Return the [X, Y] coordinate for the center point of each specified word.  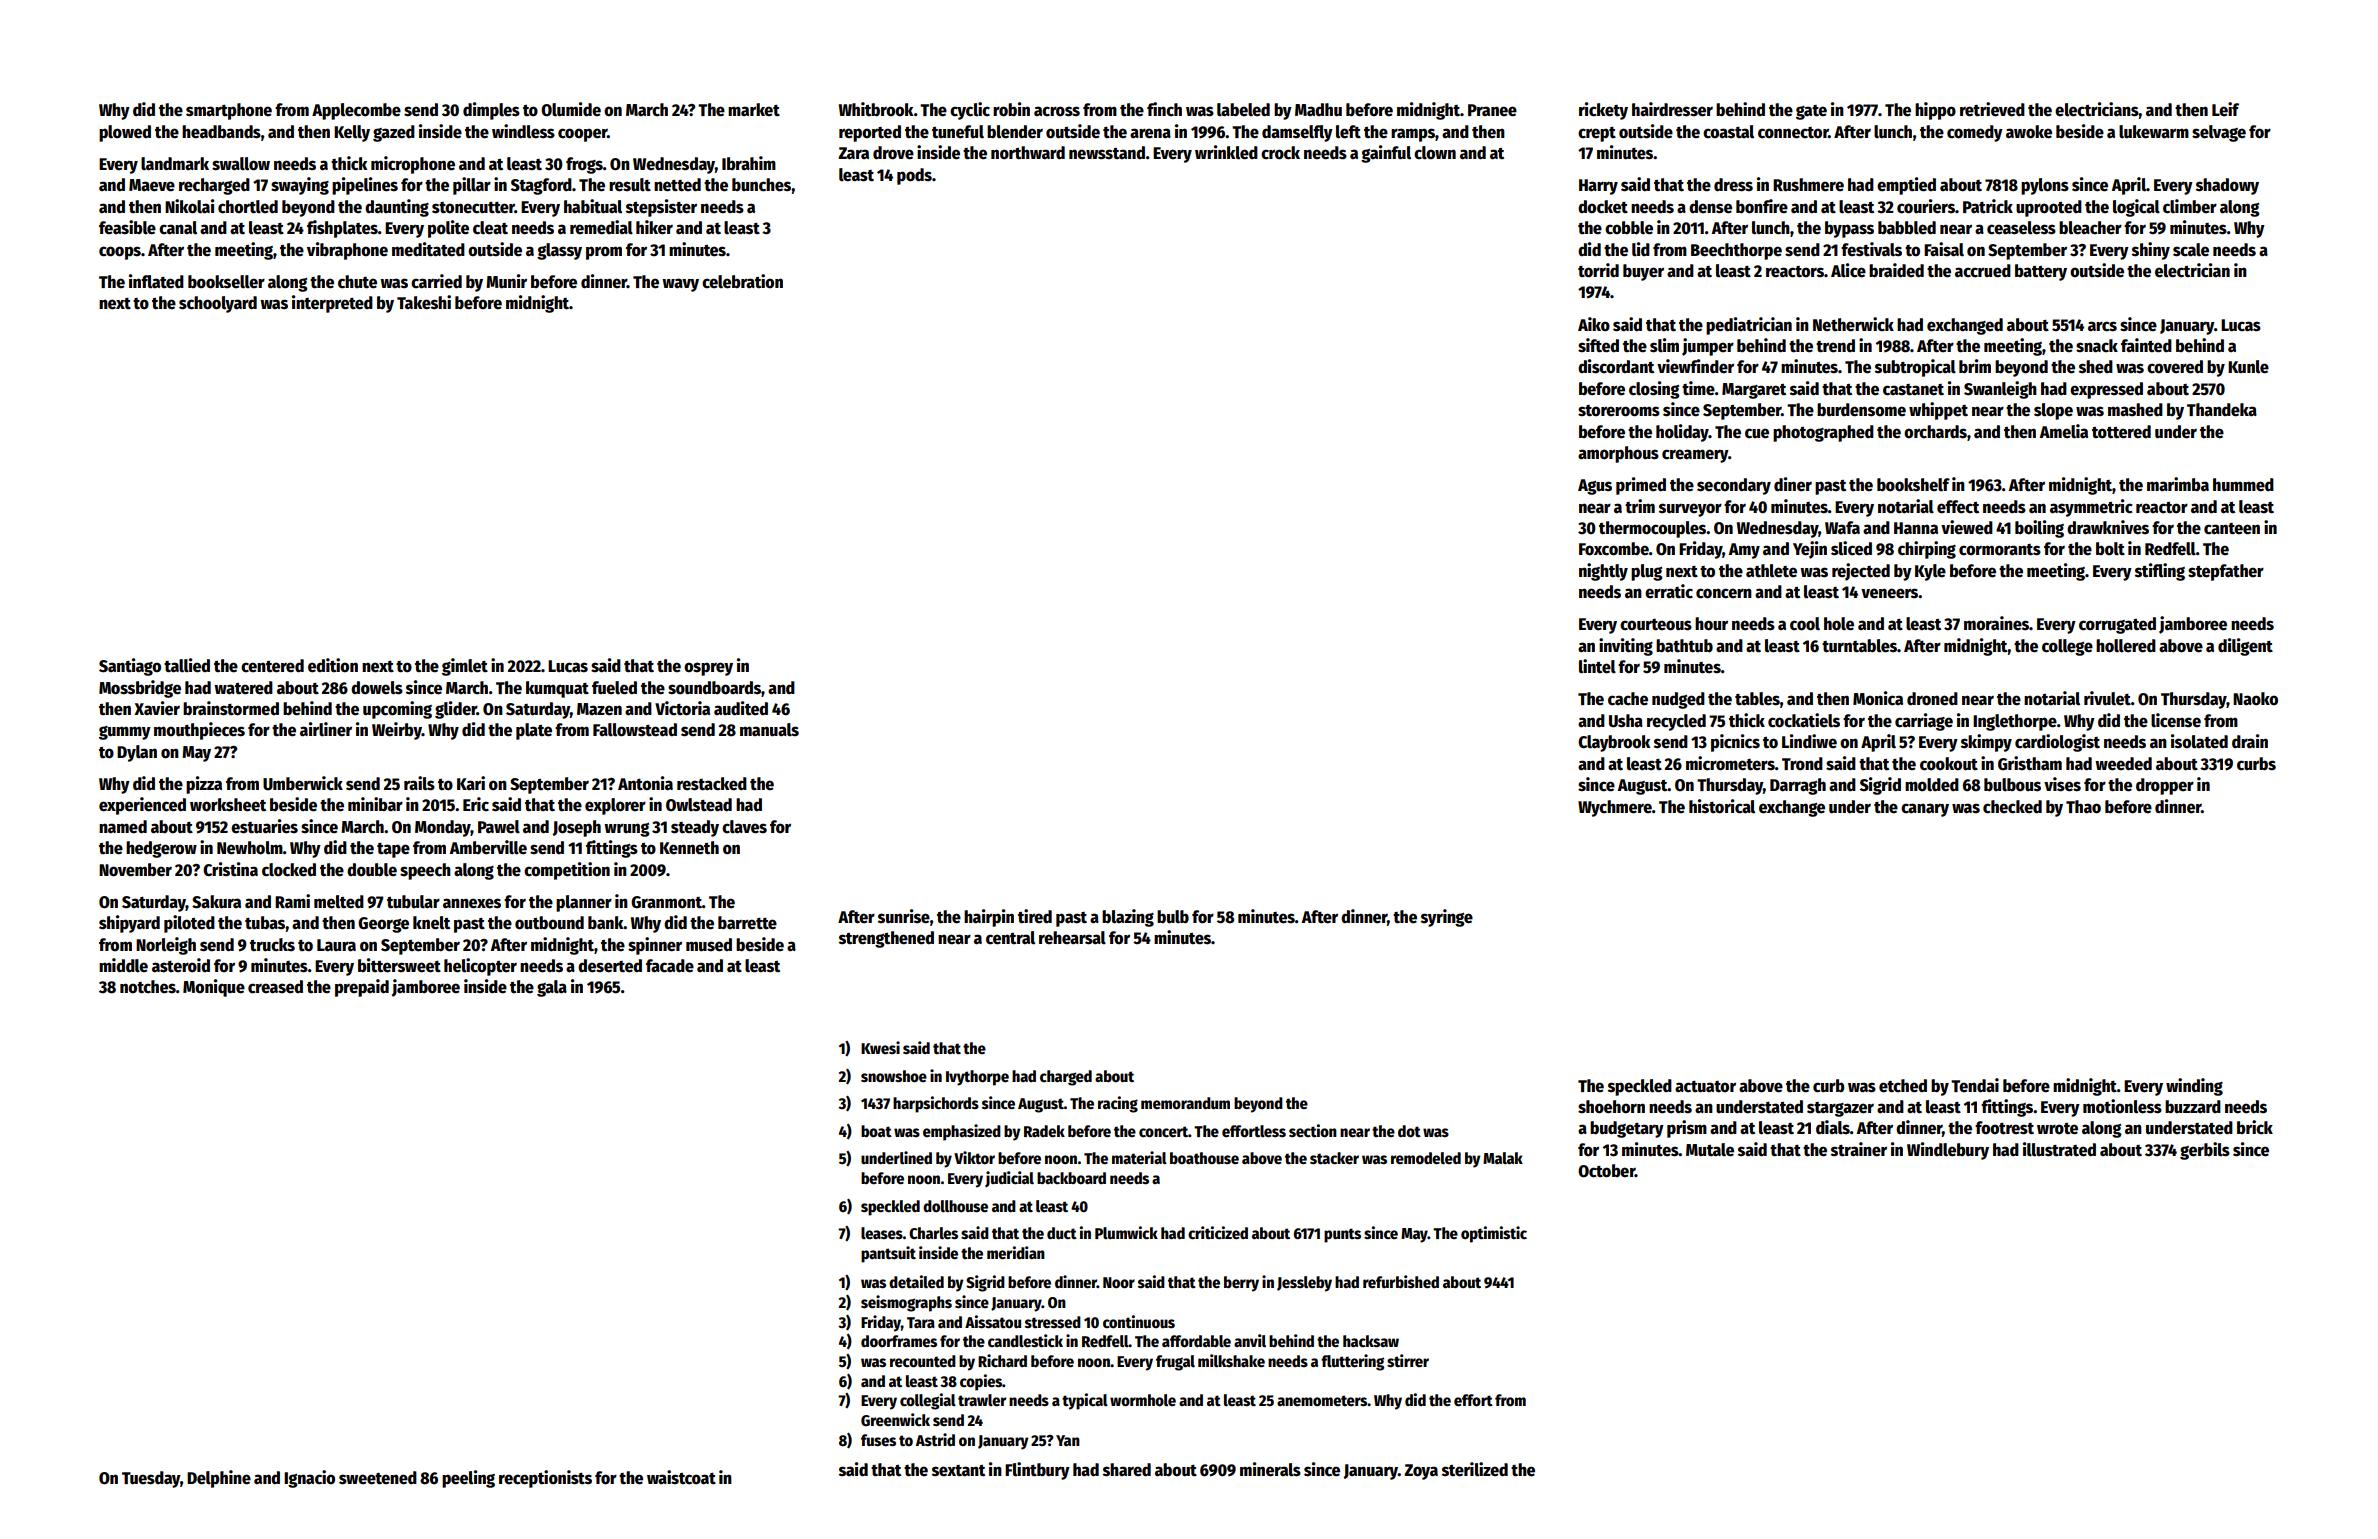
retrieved [1992, 109]
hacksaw [1371, 1341]
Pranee [1492, 110]
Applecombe [356, 111]
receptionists [545, 1479]
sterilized [1475, 1469]
